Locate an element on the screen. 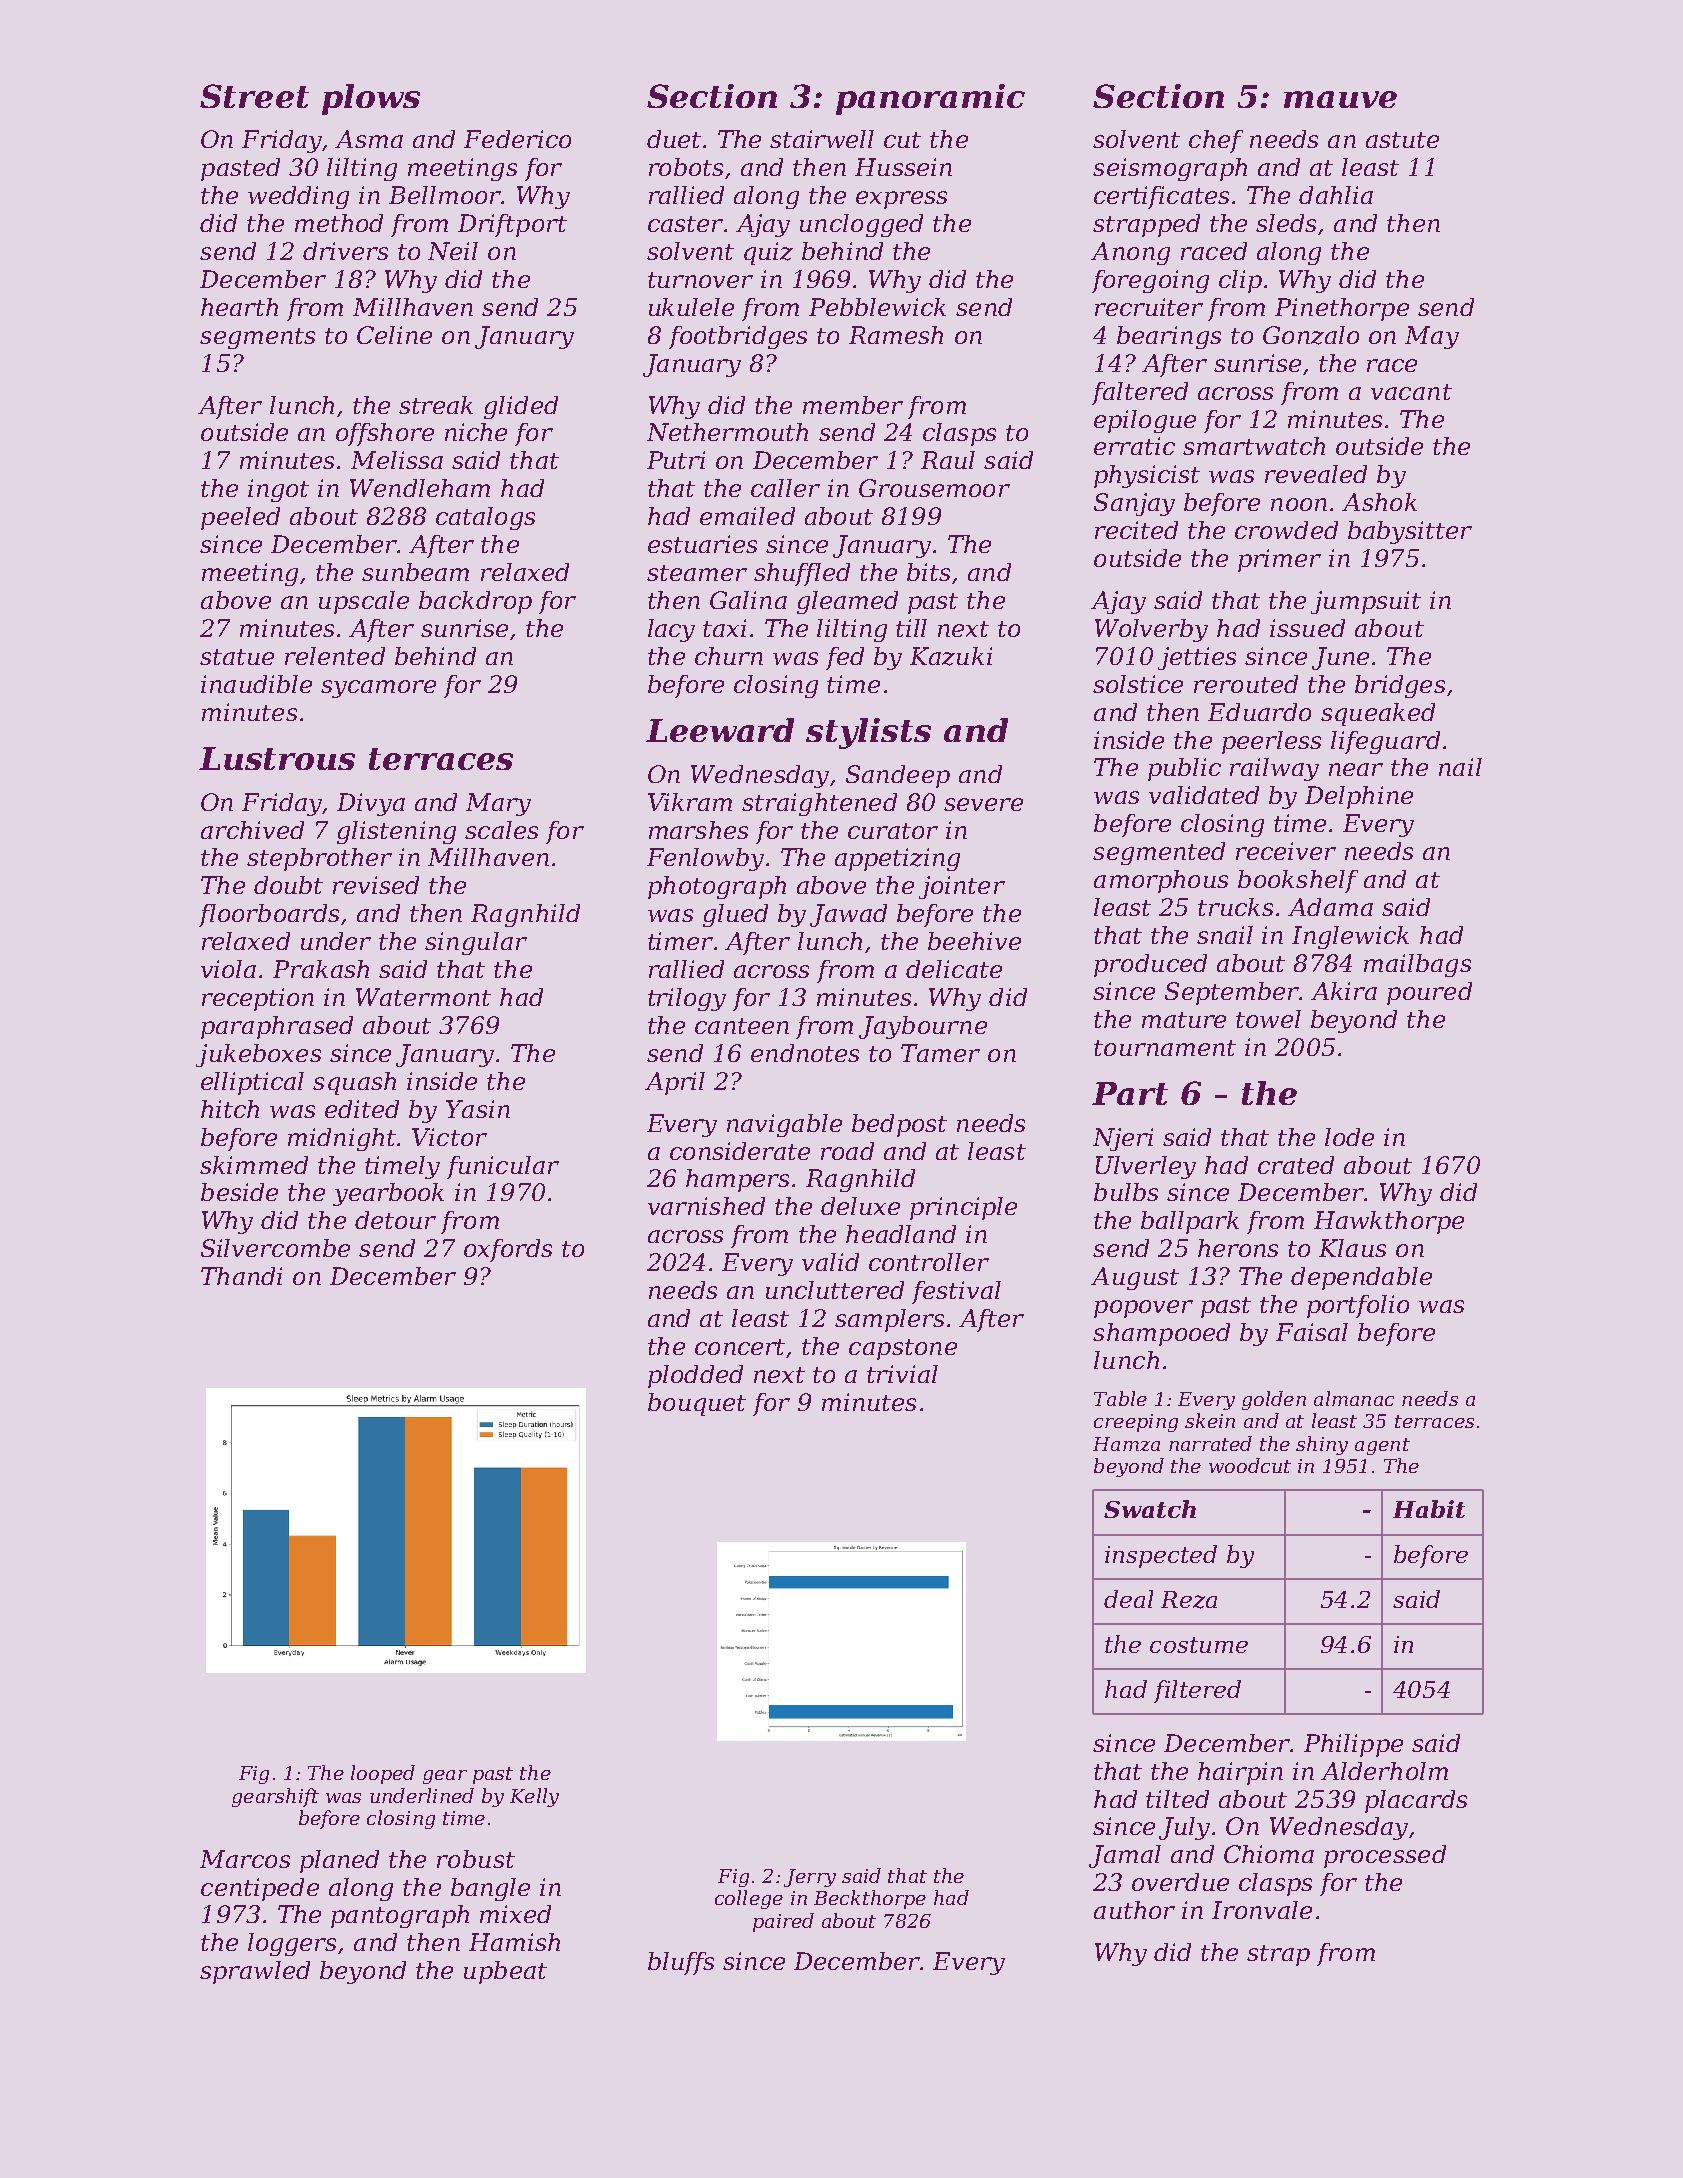  jointer is located at coordinates (962, 887).
